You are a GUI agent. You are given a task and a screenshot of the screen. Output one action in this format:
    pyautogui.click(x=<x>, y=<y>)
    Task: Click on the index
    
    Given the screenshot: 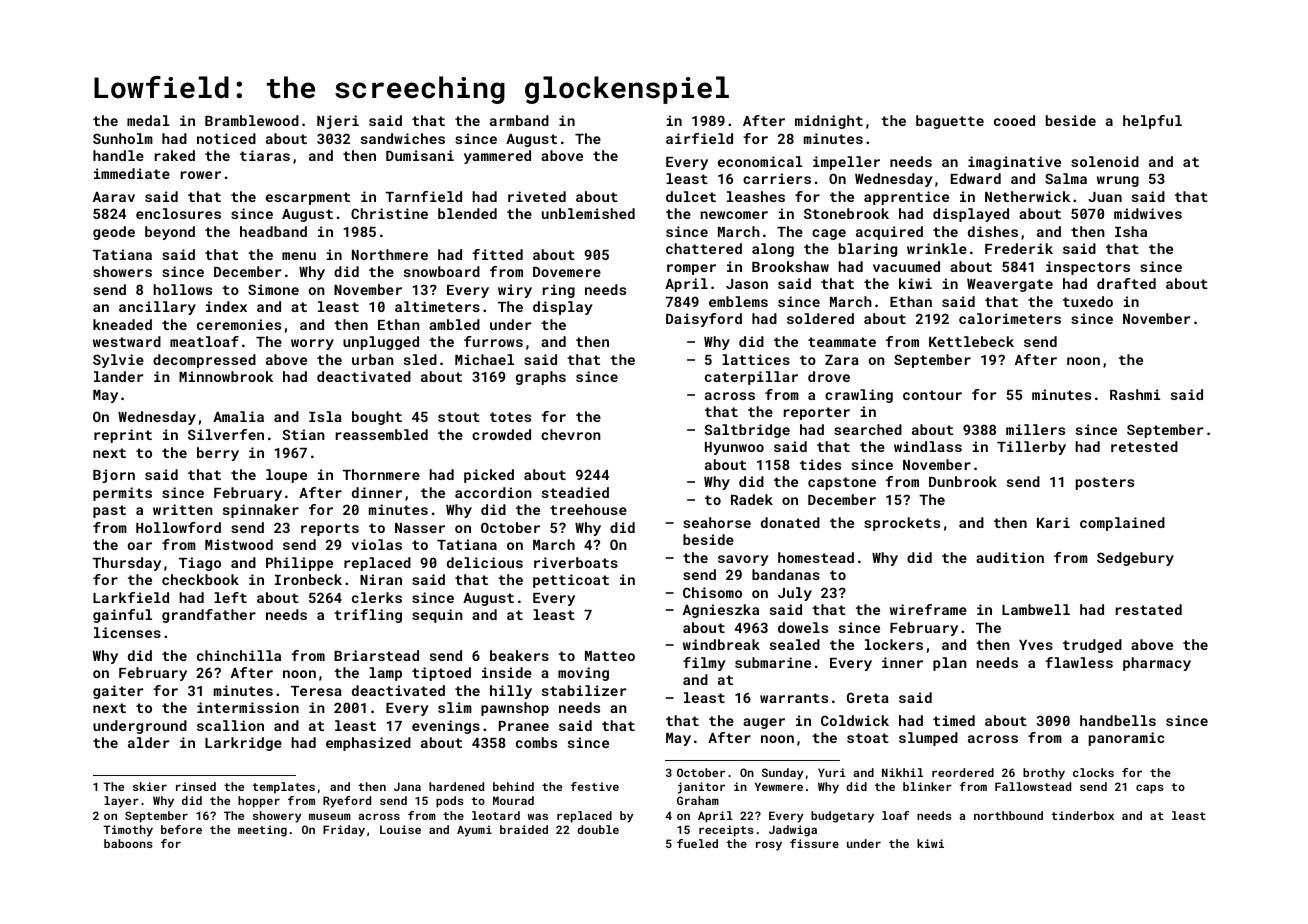 What is the action you would take?
    pyautogui.click(x=226, y=306)
